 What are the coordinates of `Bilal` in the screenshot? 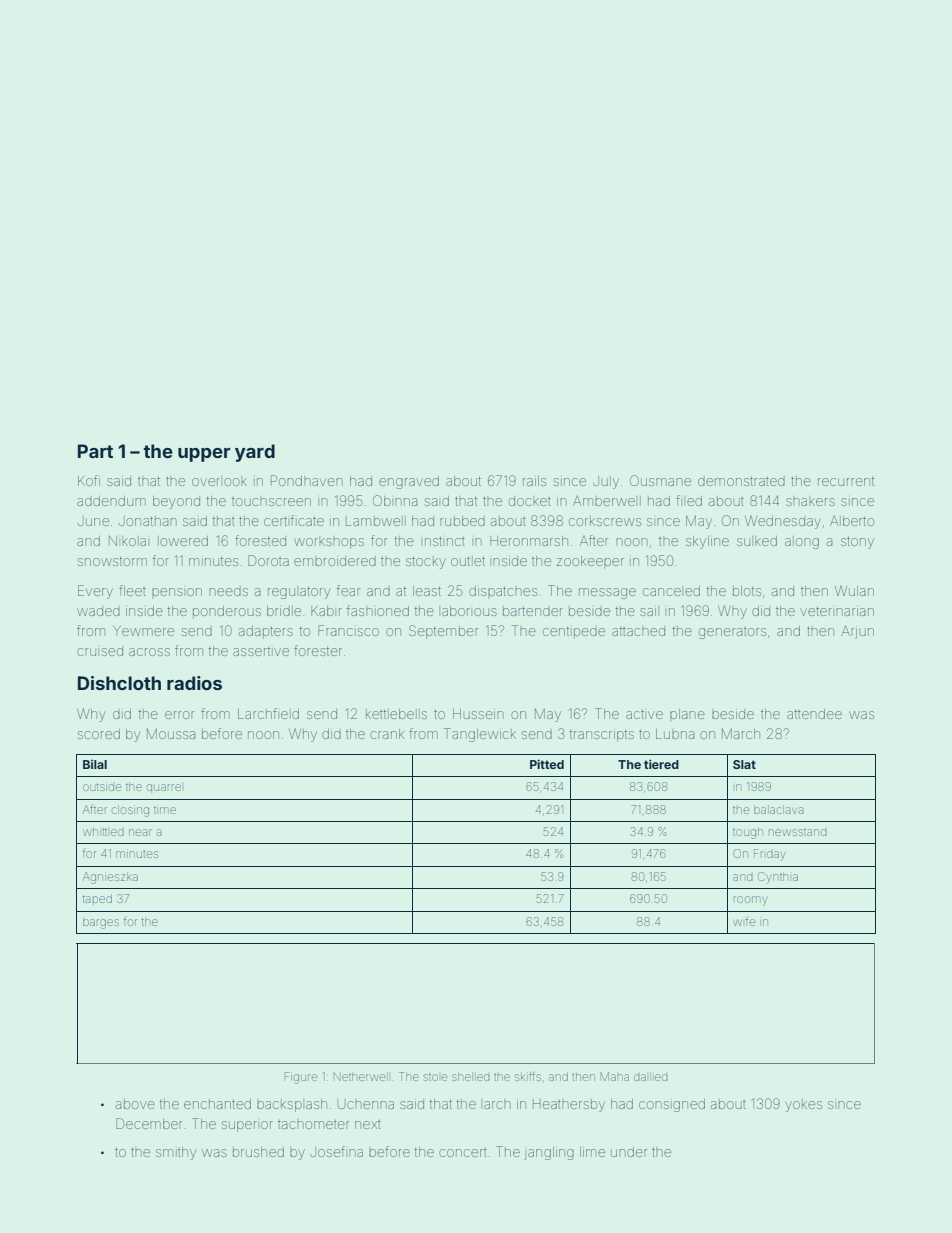 It's located at (95, 764).
